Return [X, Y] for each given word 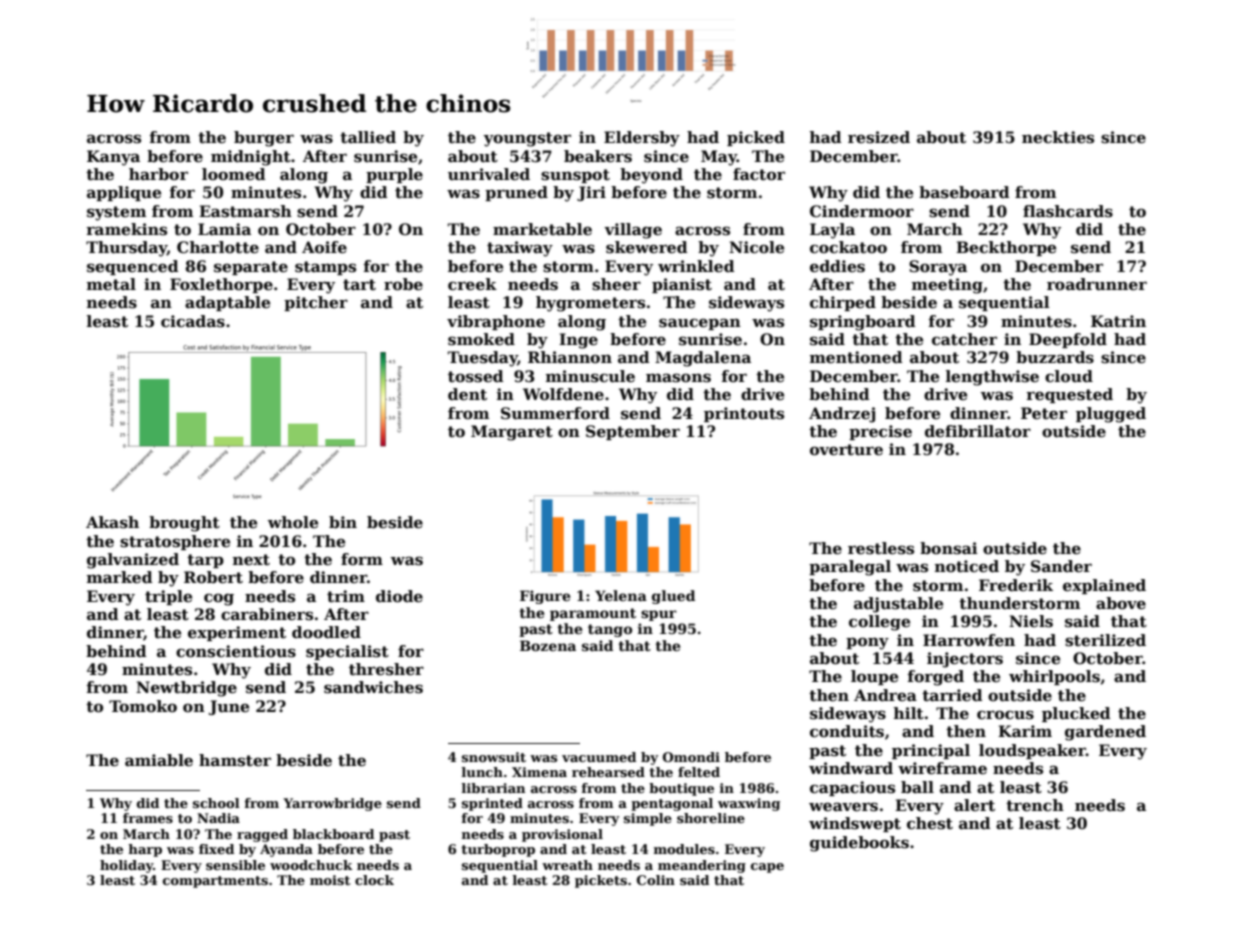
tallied [368, 137]
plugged [1111, 415]
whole [293, 522]
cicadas [193, 321]
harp [145, 850]
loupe [874, 677]
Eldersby [642, 139]
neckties [1058, 137]
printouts [744, 414]
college [879, 623]
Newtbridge [186, 689]
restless [881, 548]
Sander [1061, 566]
